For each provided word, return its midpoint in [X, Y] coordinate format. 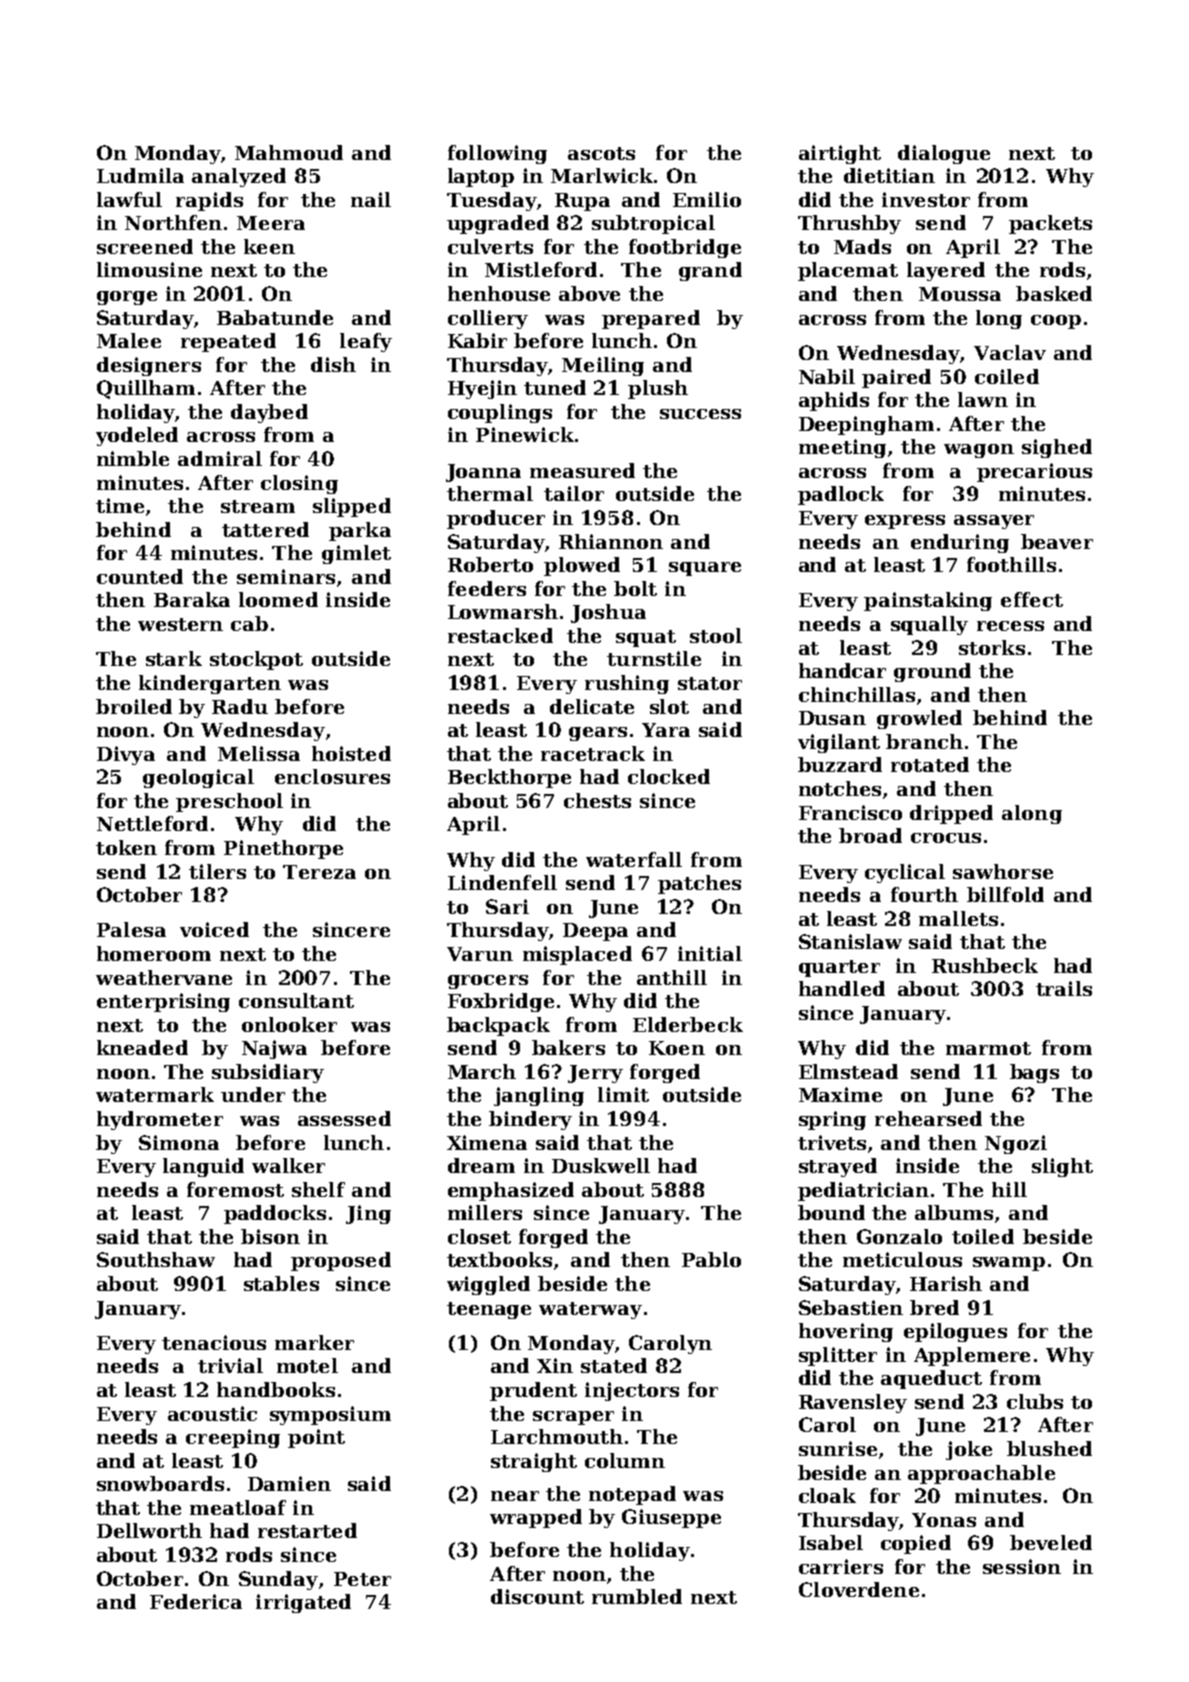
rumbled [637, 1596]
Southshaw [156, 1259]
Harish [946, 1283]
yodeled [137, 436]
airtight [840, 154]
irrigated [303, 1603]
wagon [979, 451]
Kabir [477, 340]
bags [1034, 1073]
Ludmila [140, 175]
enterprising [163, 1002]
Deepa [595, 932]
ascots [601, 153]
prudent [533, 1391]
